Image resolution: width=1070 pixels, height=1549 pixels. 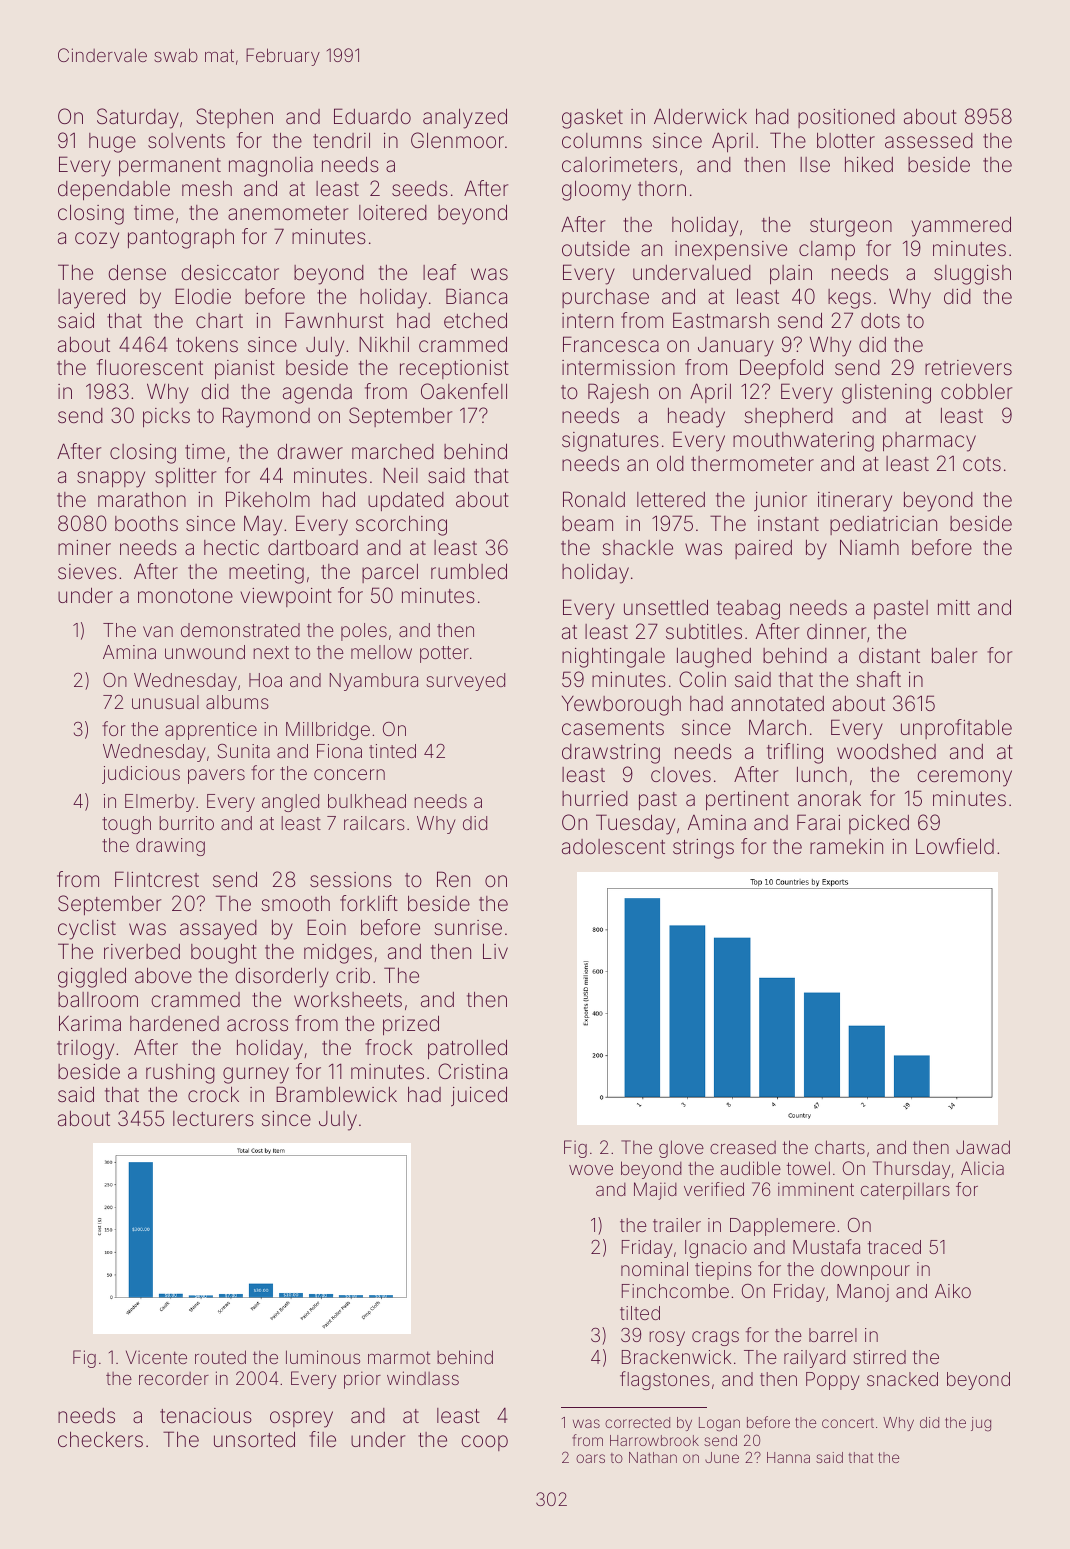 I want to click on Nyambura, so click(x=374, y=682).
